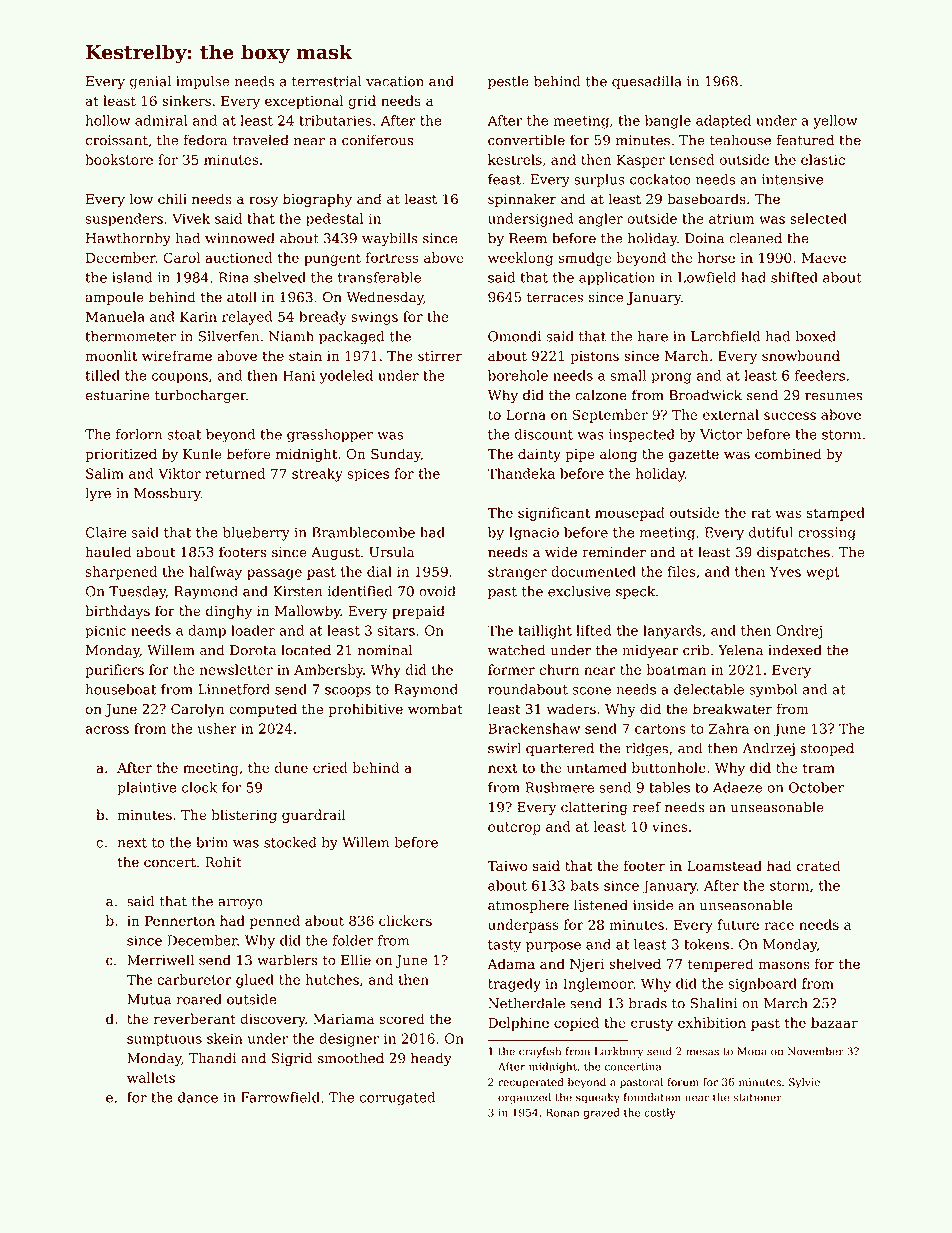 Image resolution: width=952 pixels, height=1233 pixels. I want to click on dutiful, so click(771, 532).
